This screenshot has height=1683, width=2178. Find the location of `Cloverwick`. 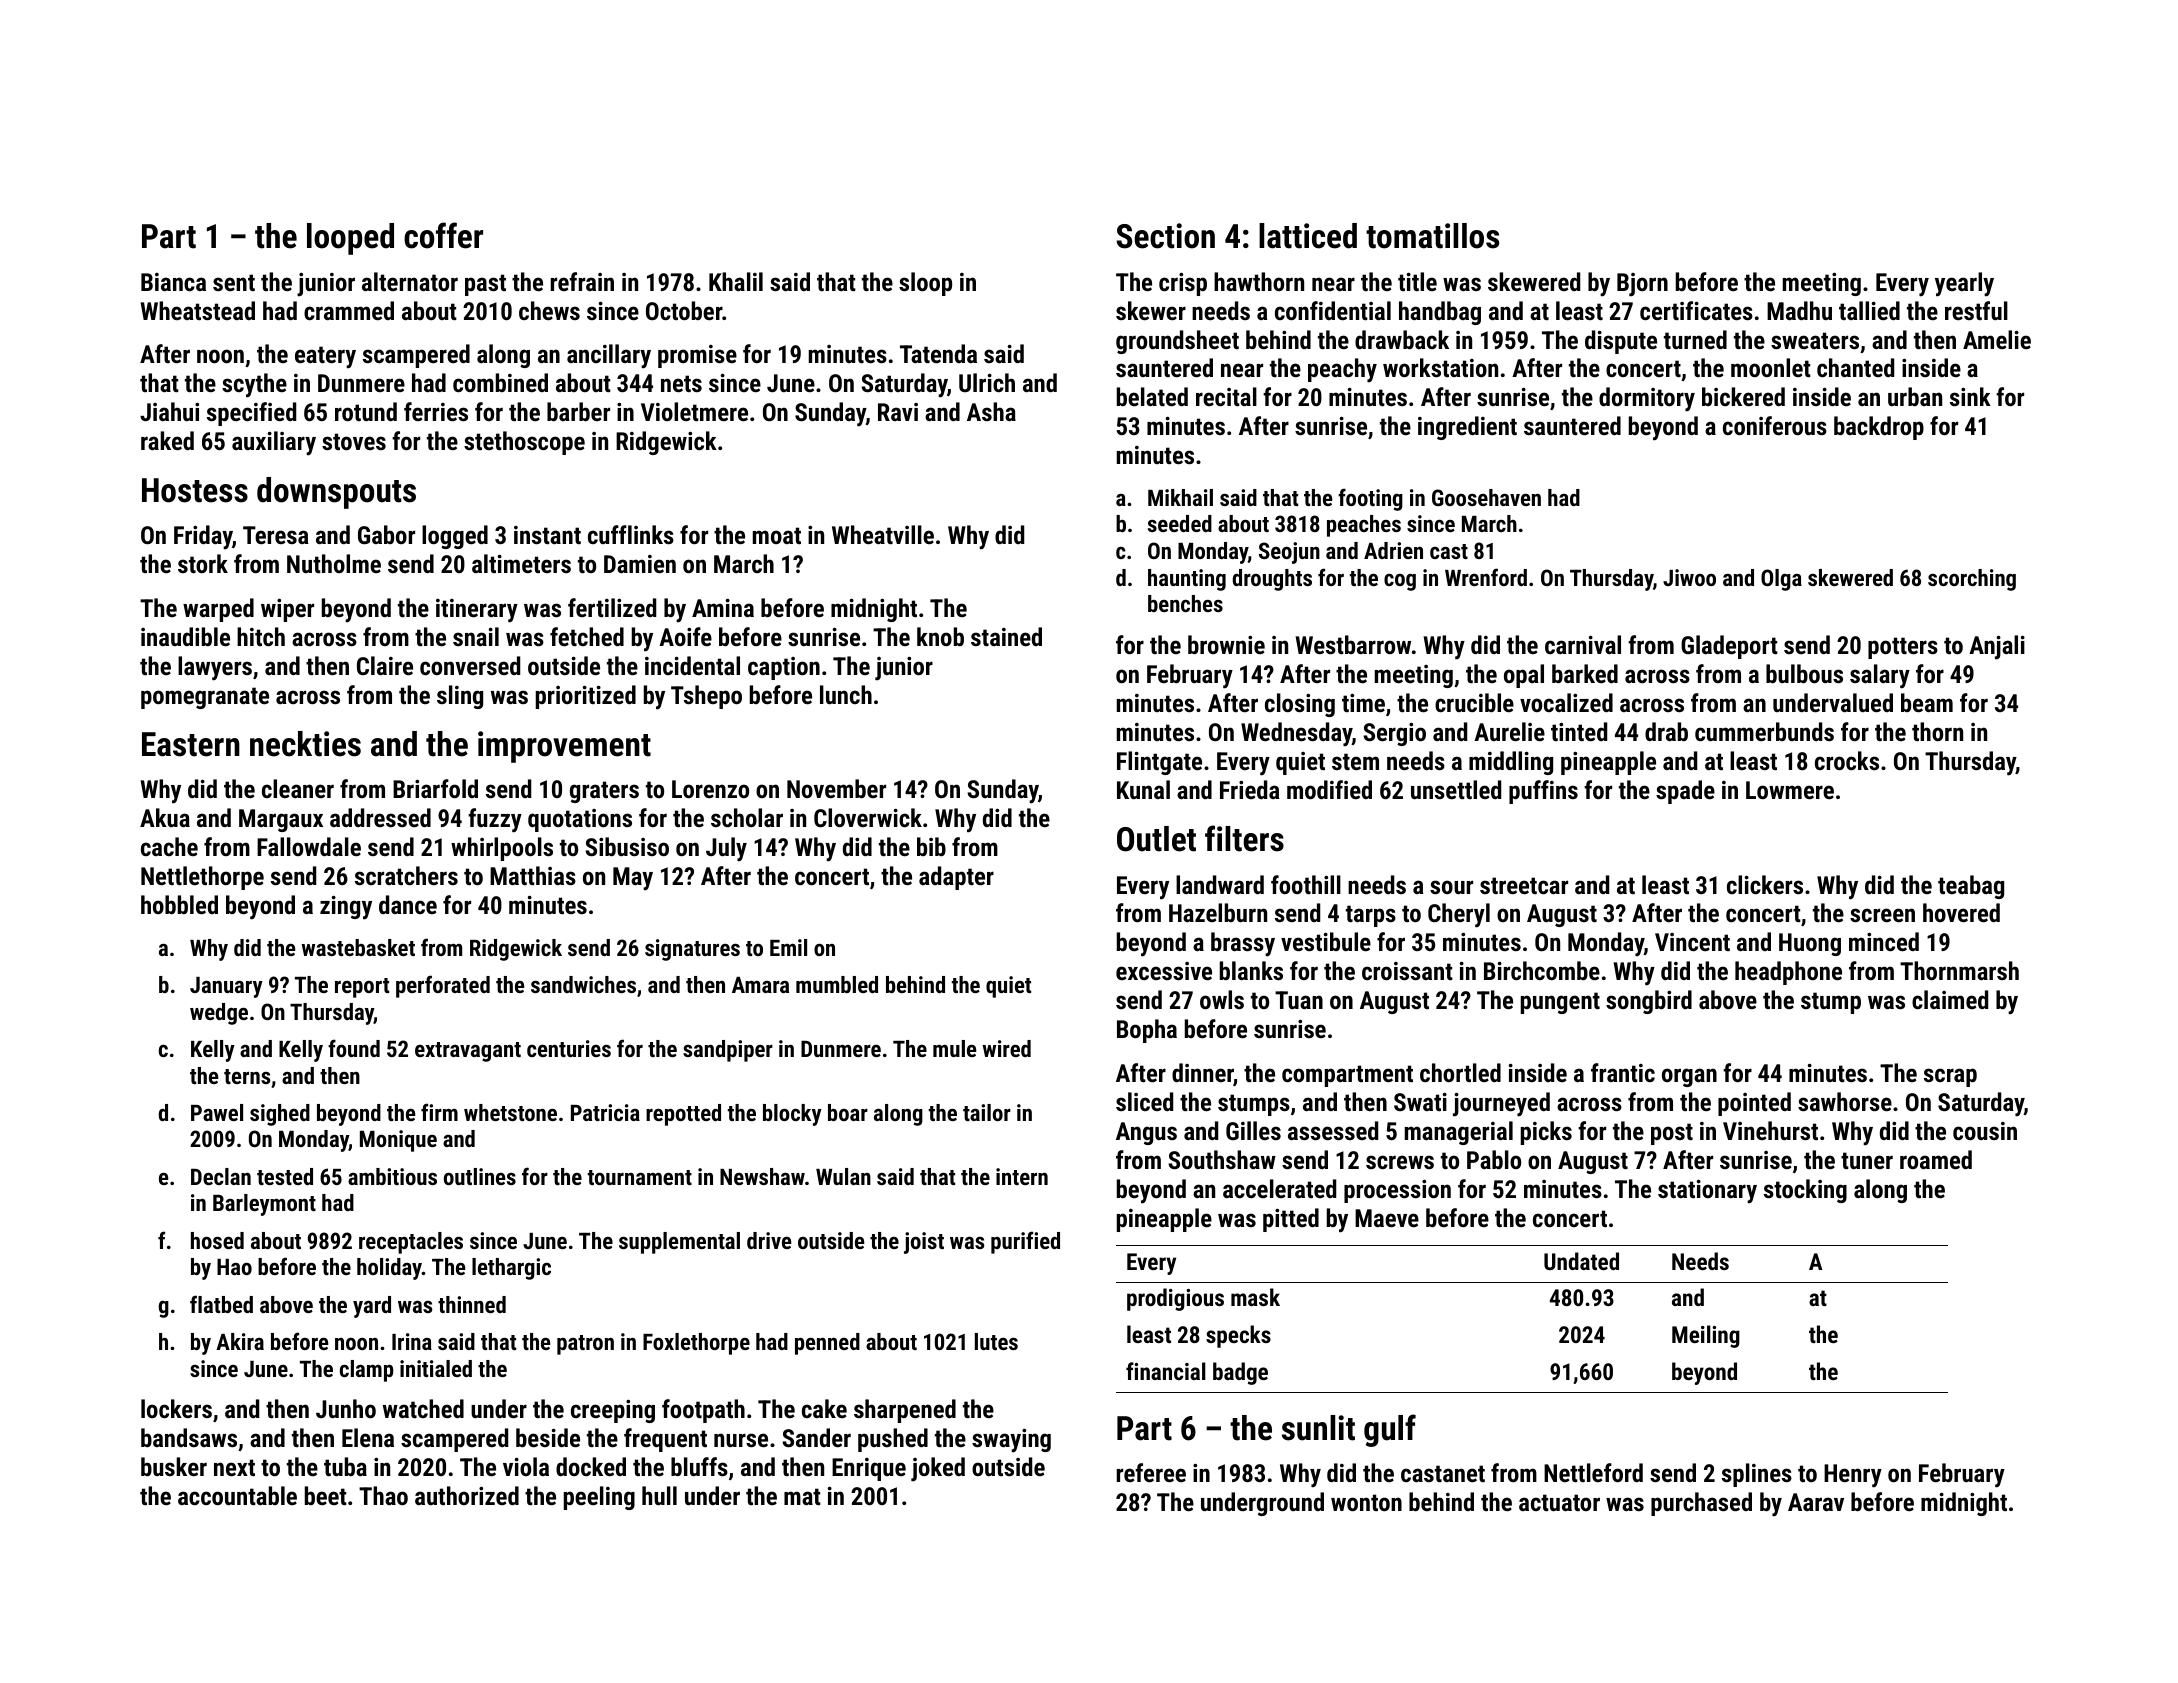

Cloverwick is located at coordinates (868, 817).
